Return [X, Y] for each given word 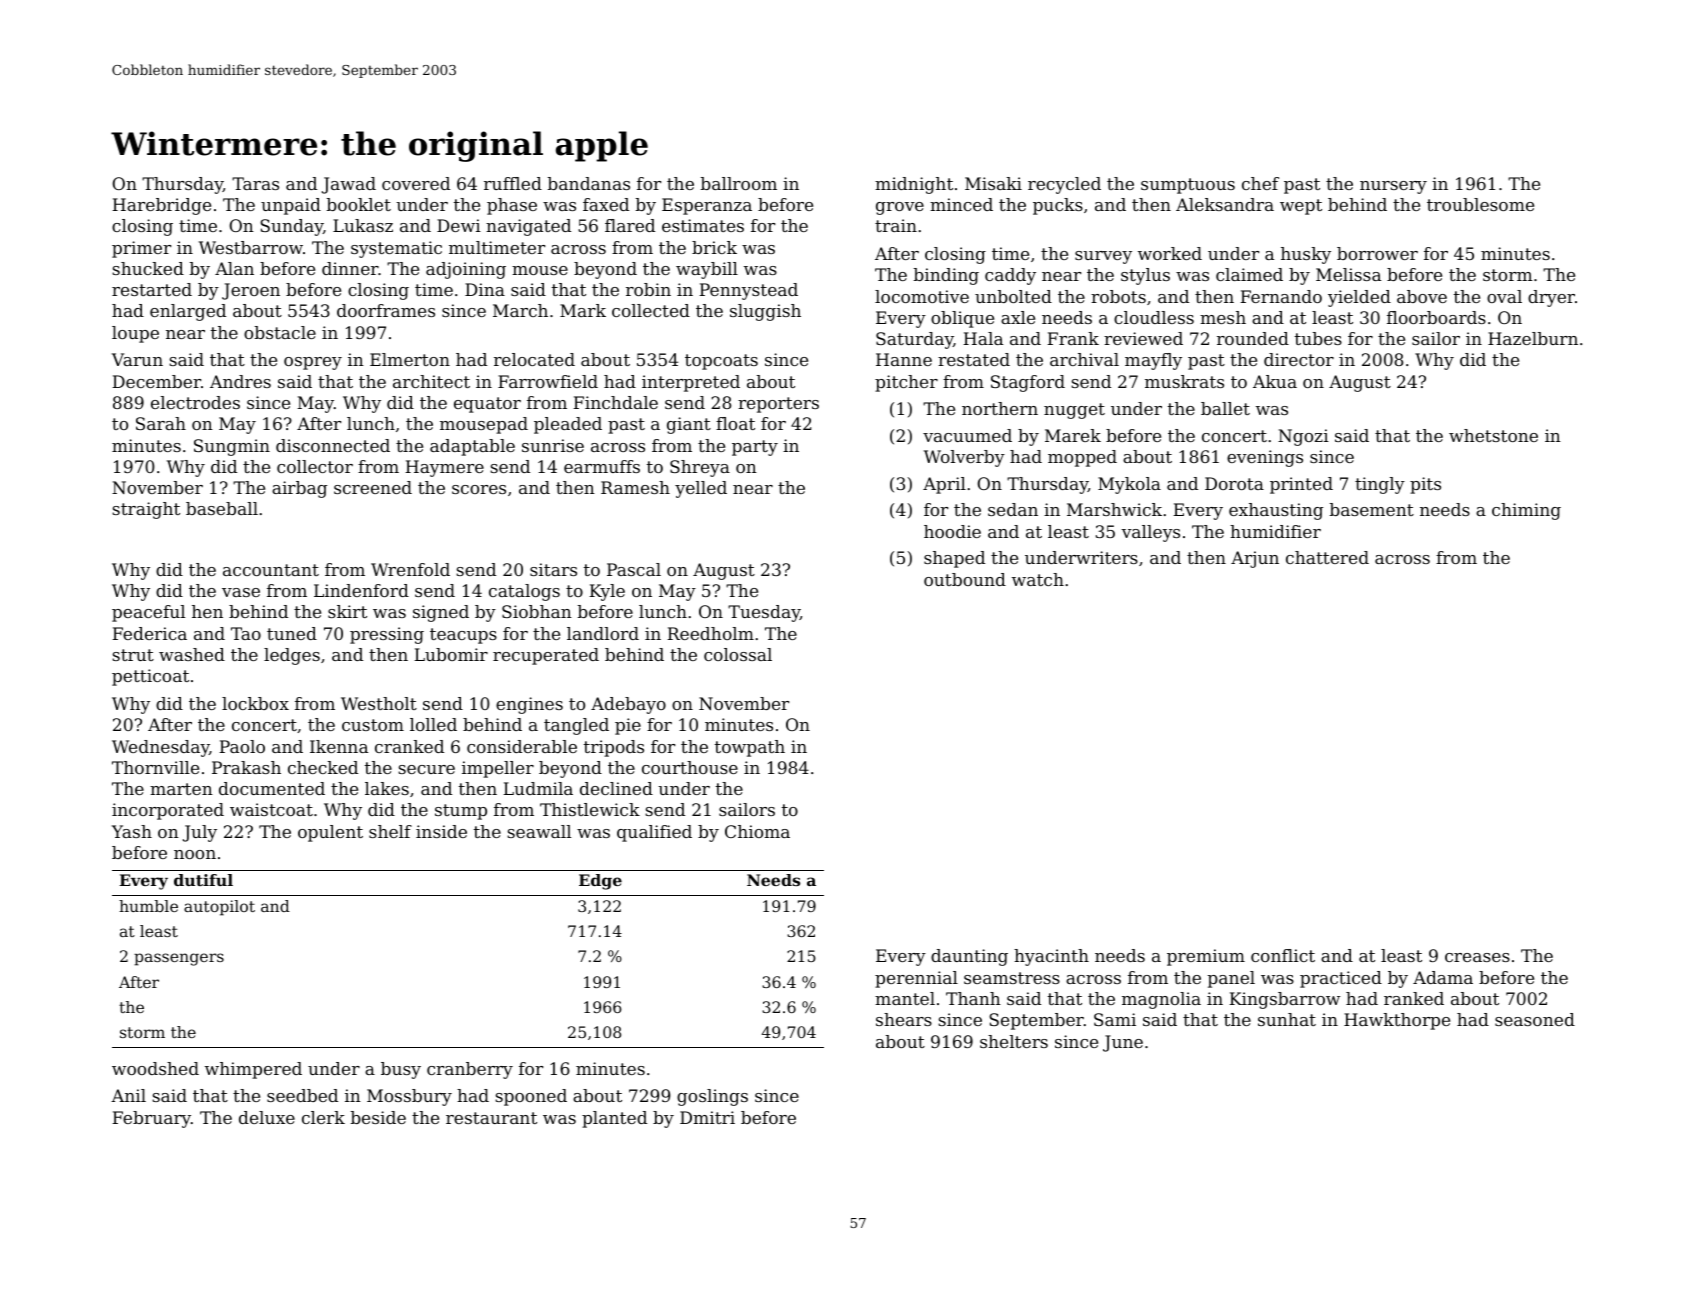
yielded [1359, 298]
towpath [750, 748]
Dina [485, 289]
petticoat [150, 677]
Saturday [914, 340]
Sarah [161, 423]
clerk [323, 1117]
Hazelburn [1533, 338]
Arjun [1255, 559]
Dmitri [707, 1117]
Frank [1073, 338]
